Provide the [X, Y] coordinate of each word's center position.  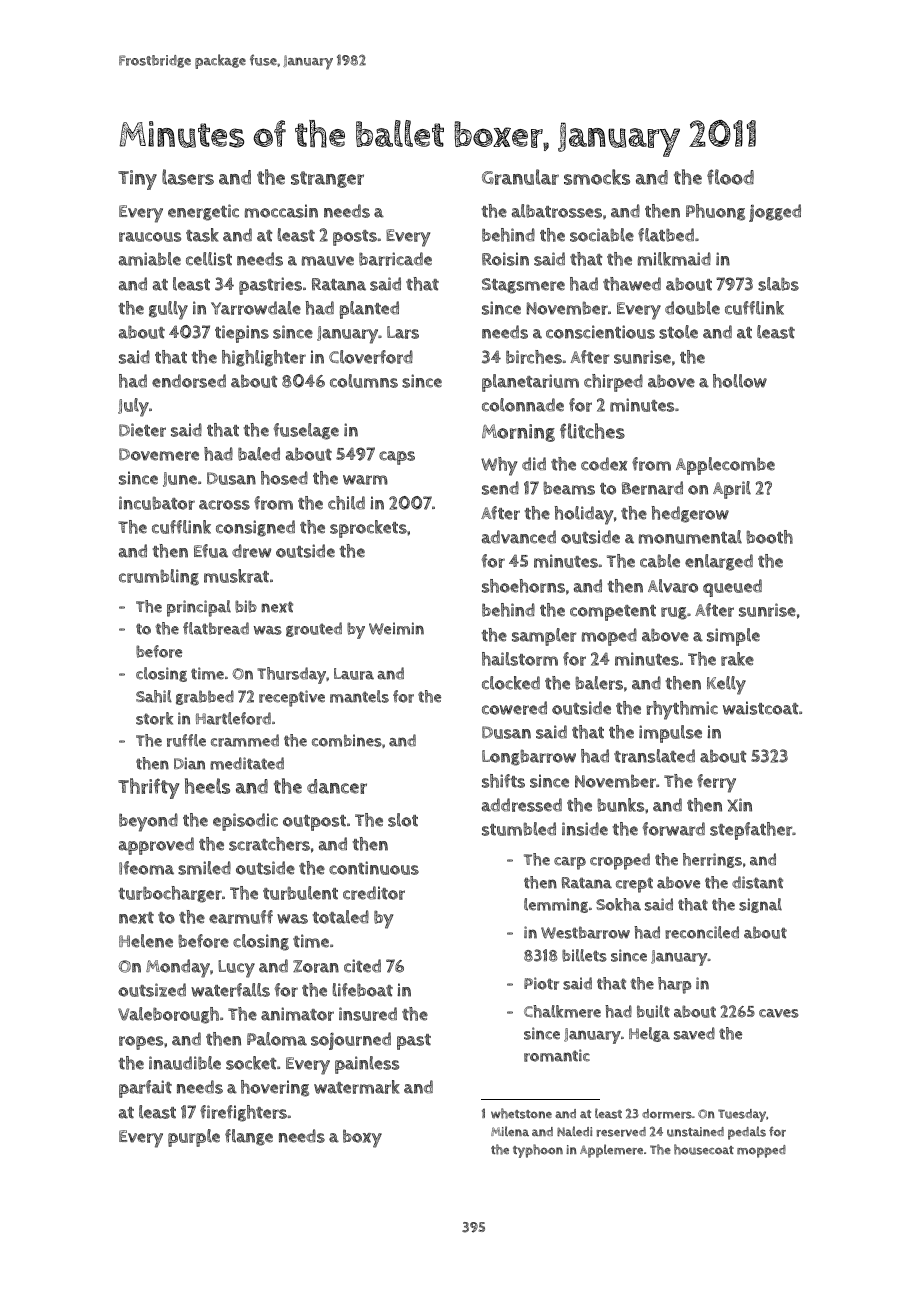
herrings [712, 860]
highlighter [264, 358]
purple [194, 1138]
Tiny [137, 180]
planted [369, 310]
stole [678, 332]
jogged [775, 213]
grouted [314, 629]
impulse [670, 734]
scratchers [269, 844]
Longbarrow [529, 757]
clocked [511, 683]
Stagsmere [523, 286]
